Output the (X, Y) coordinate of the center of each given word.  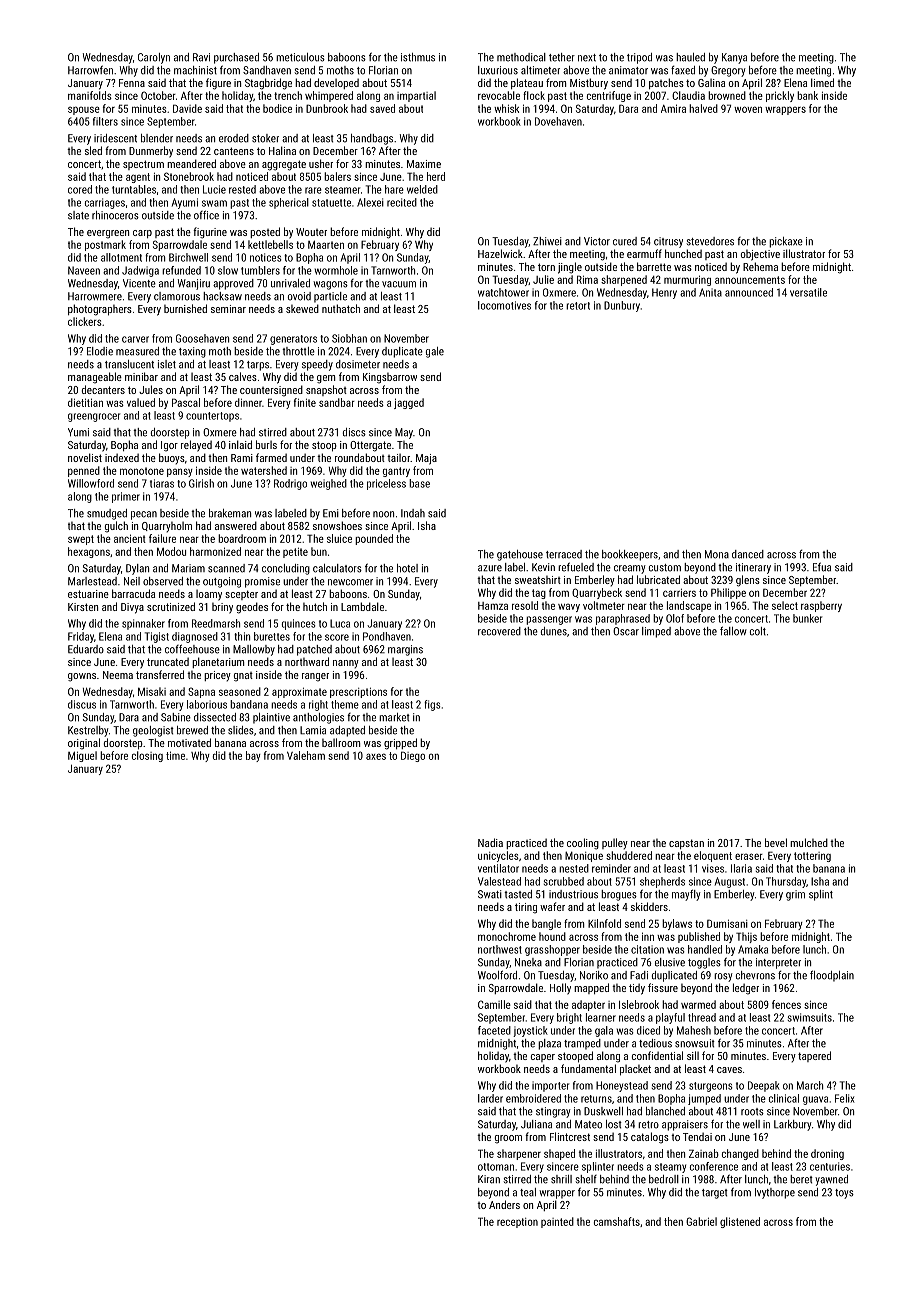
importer (550, 1086)
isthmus (418, 57)
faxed (683, 70)
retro (648, 1125)
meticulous (300, 57)
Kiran (489, 1179)
